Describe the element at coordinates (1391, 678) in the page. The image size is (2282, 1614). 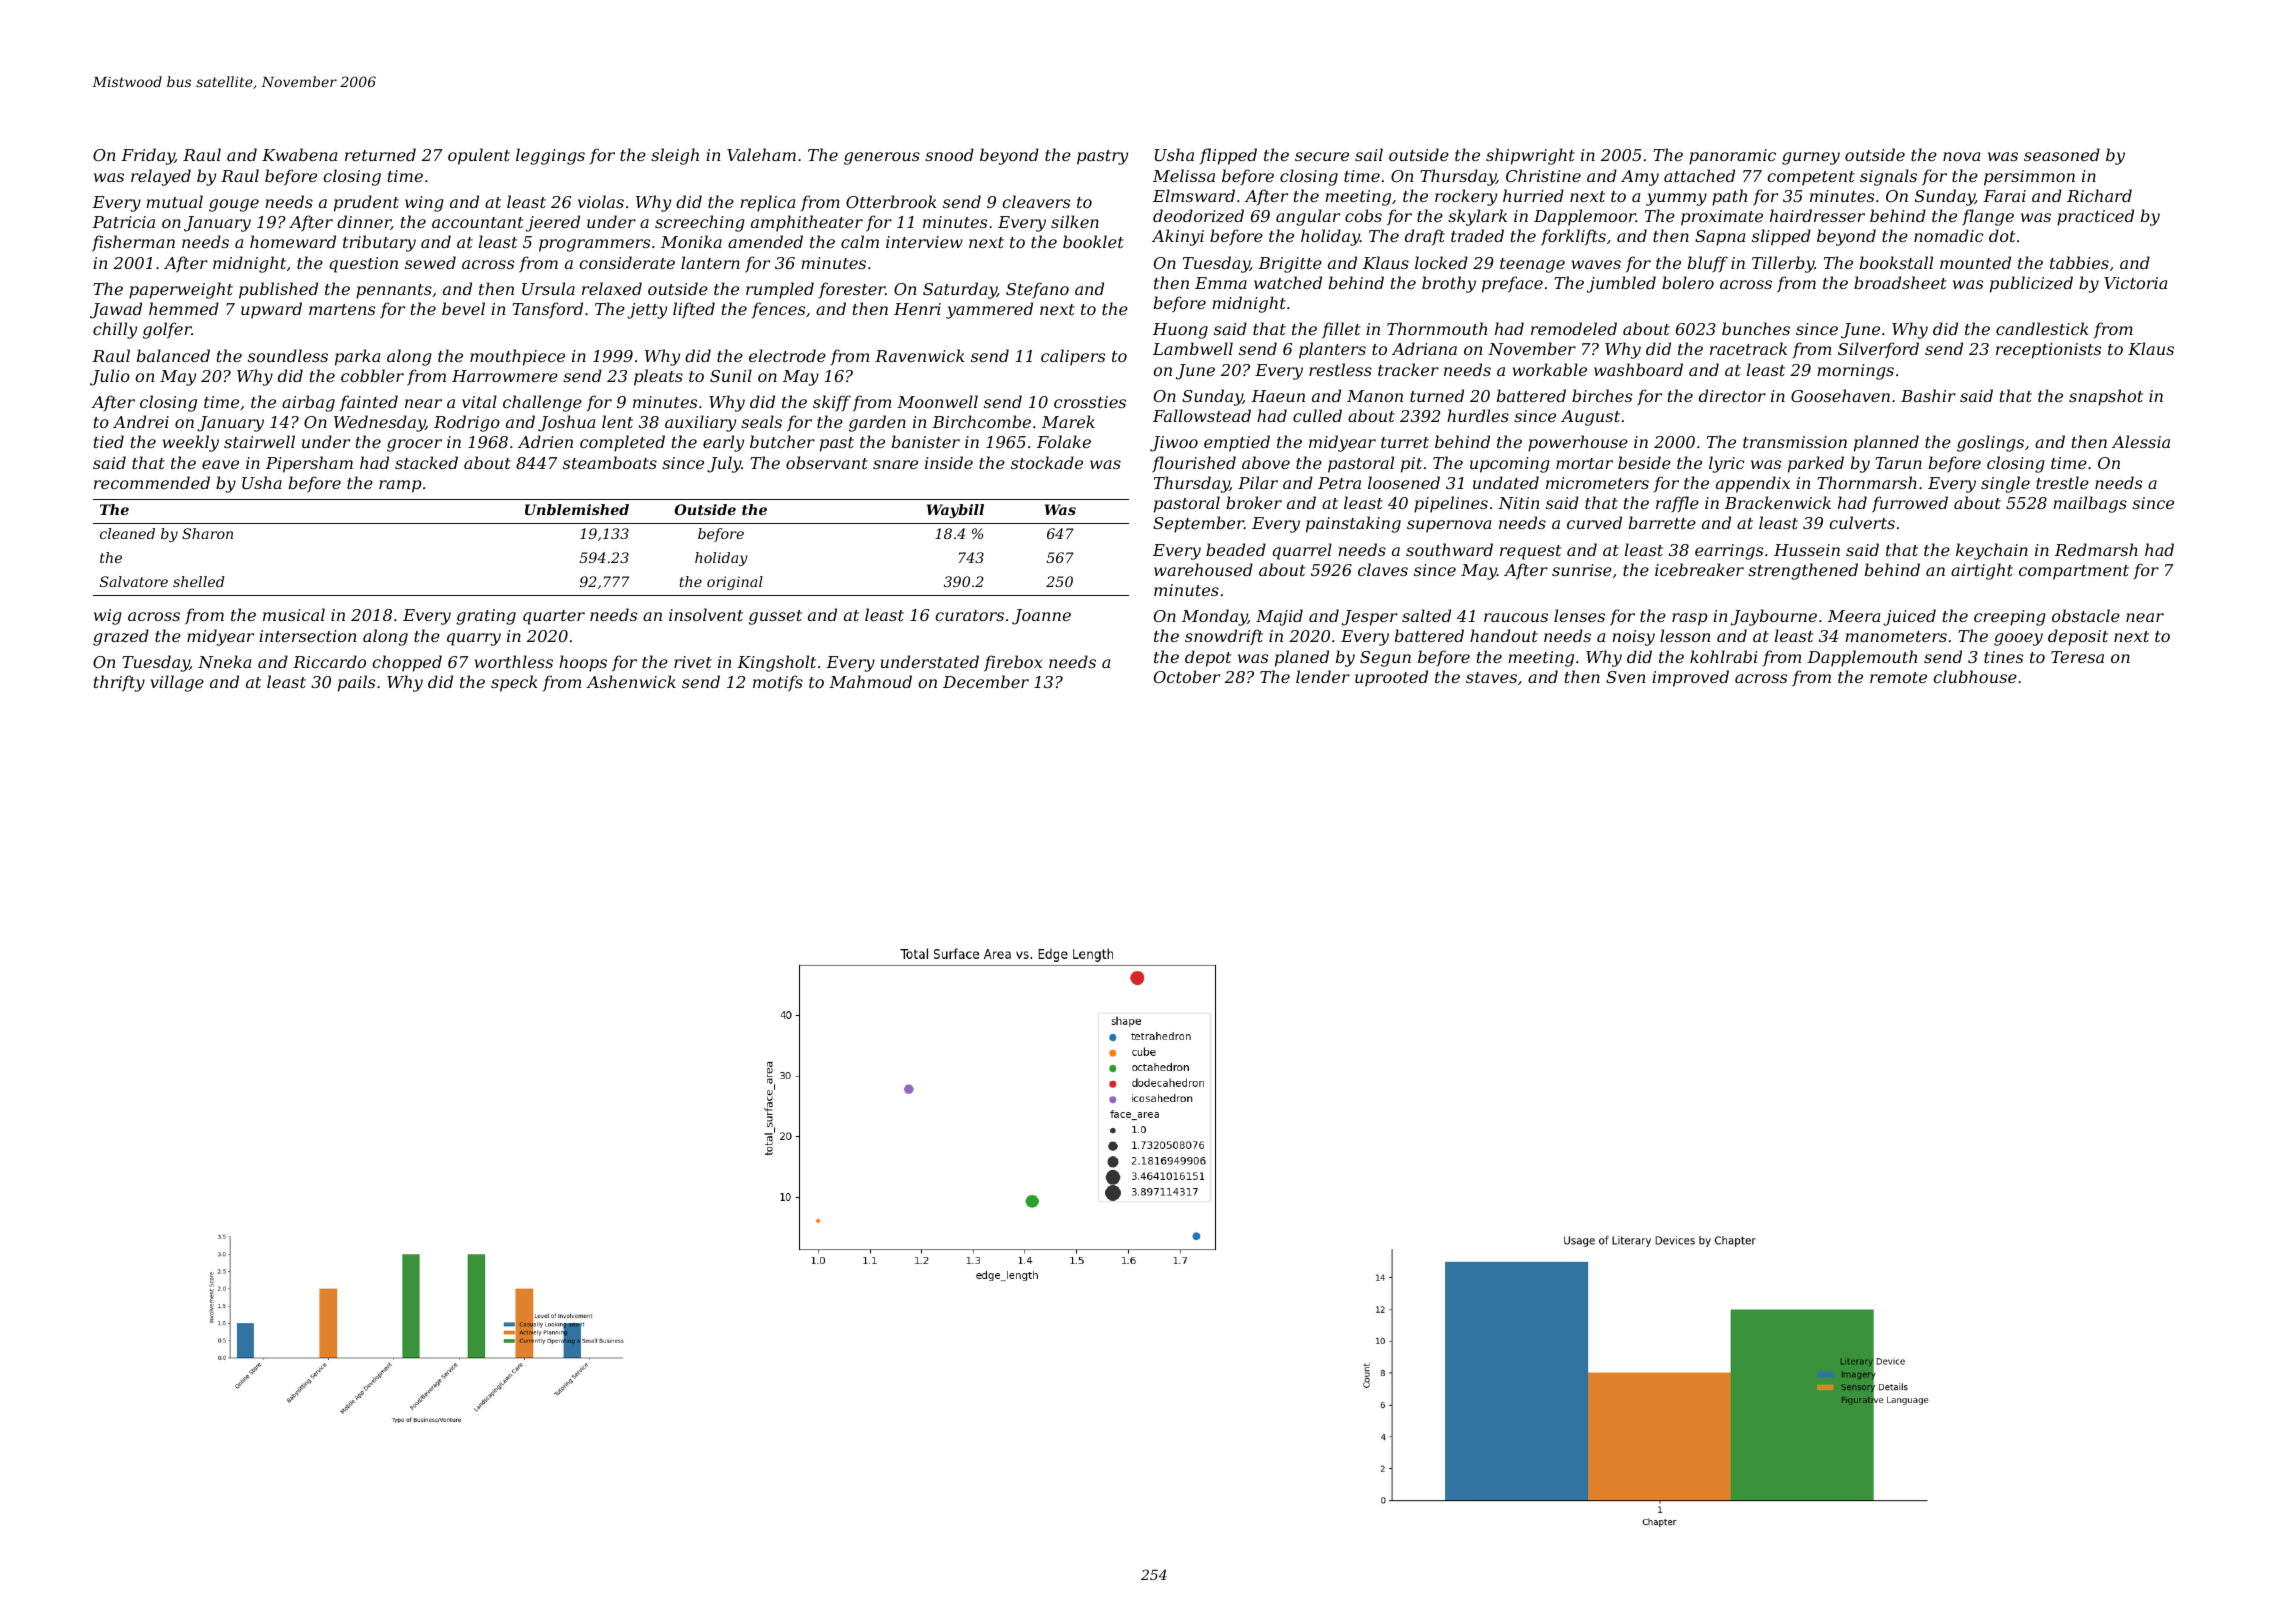
I see `uprooted` at that location.
